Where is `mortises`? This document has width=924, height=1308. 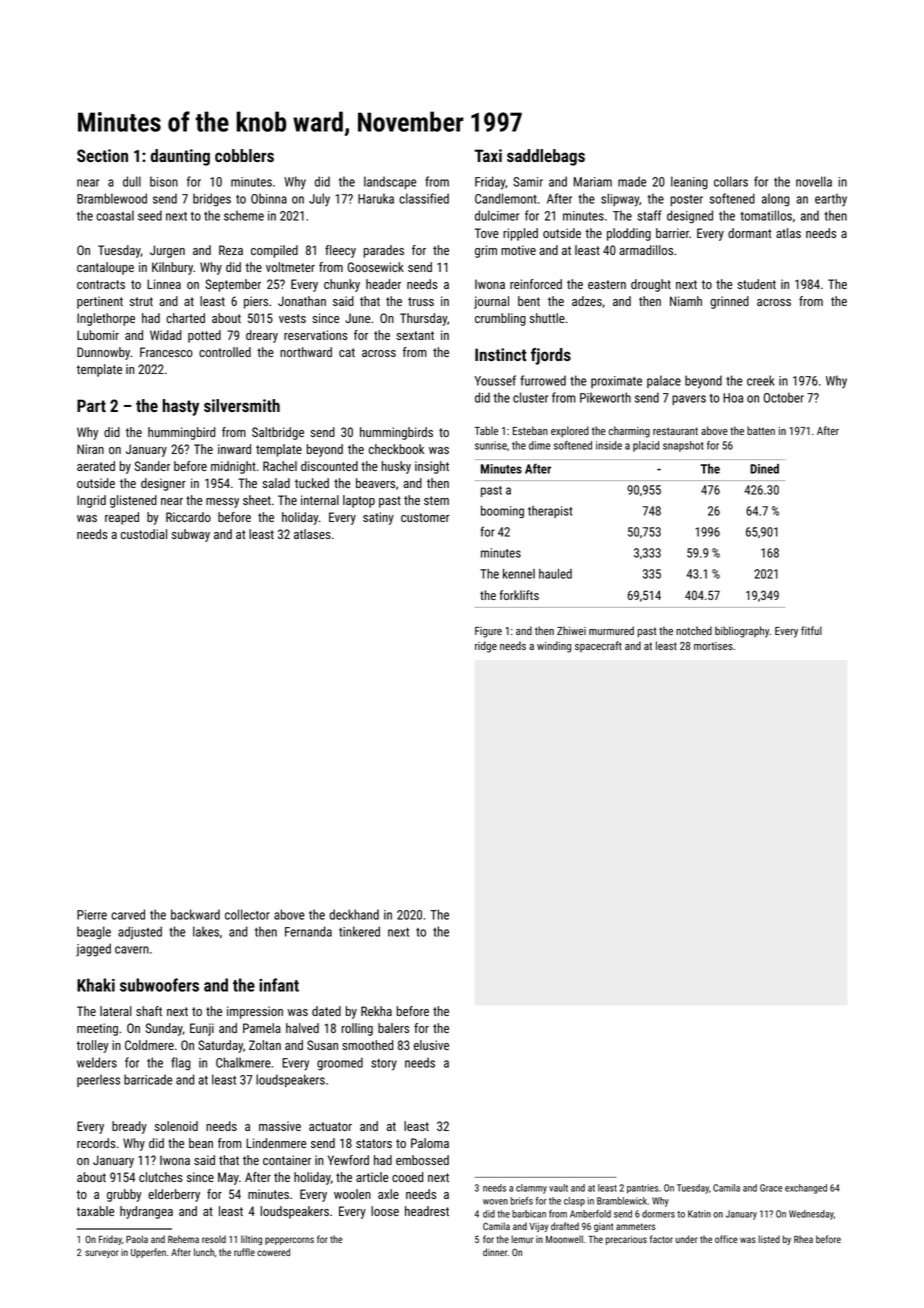 mortises is located at coordinates (713, 646).
